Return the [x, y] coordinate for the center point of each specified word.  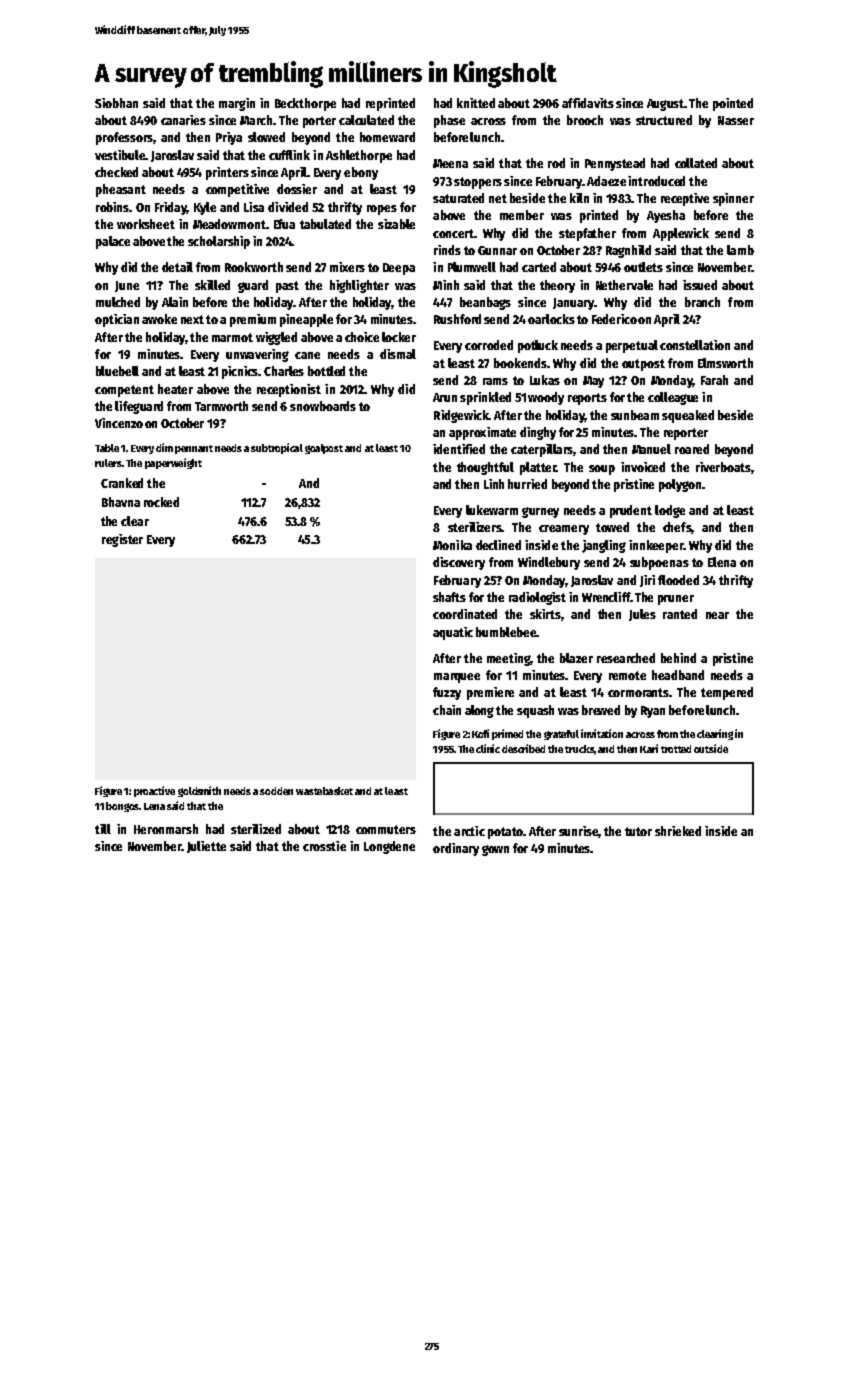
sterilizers [474, 527]
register [122, 540]
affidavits [588, 103]
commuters [386, 829]
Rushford [457, 319]
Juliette [206, 847]
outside [711, 748]
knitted [476, 103]
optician [117, 320]
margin [237, 104]
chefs [677, 527]
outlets [643, 267]
